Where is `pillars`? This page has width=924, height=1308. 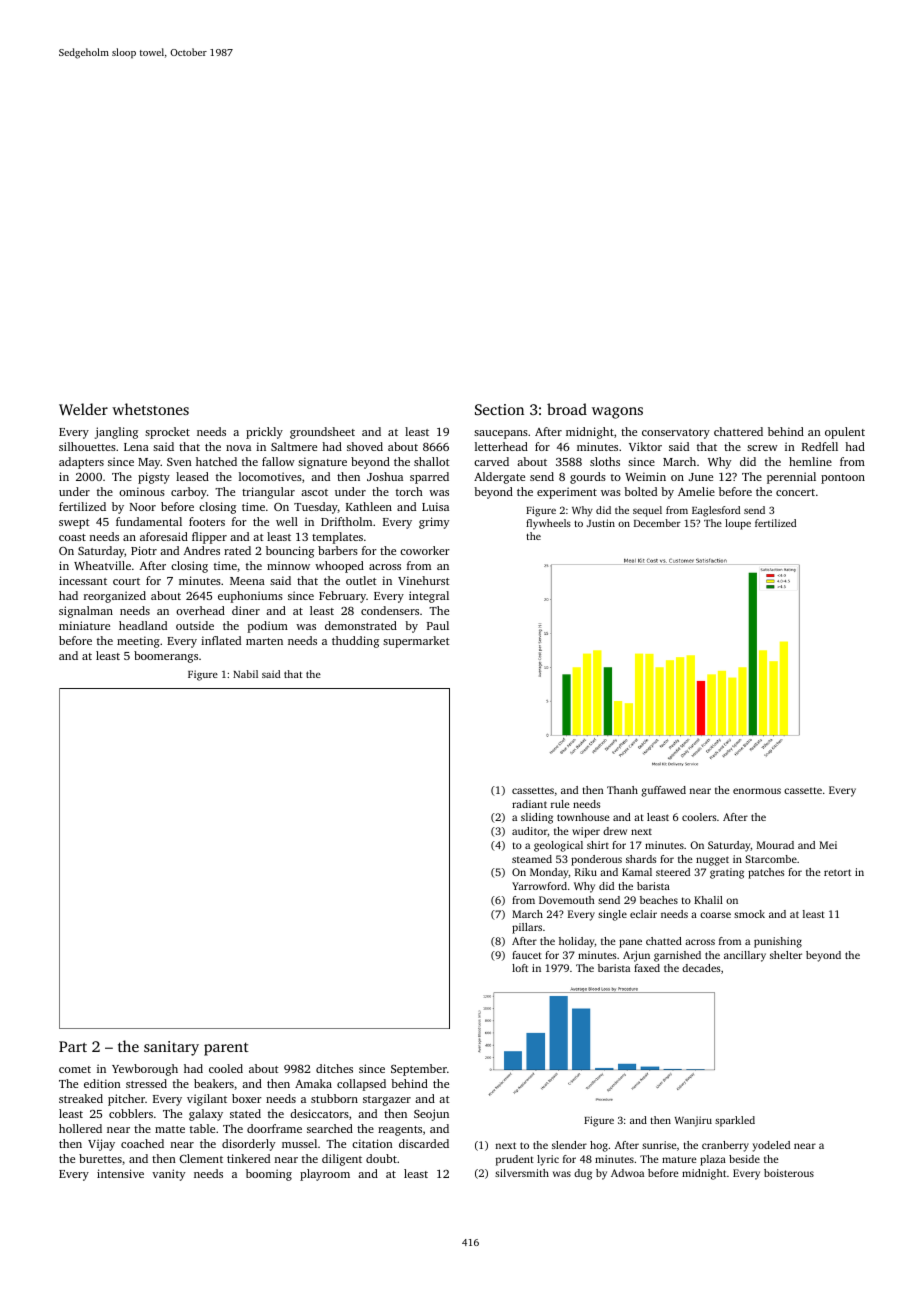 pillars is located at coordinates (527, 928).
